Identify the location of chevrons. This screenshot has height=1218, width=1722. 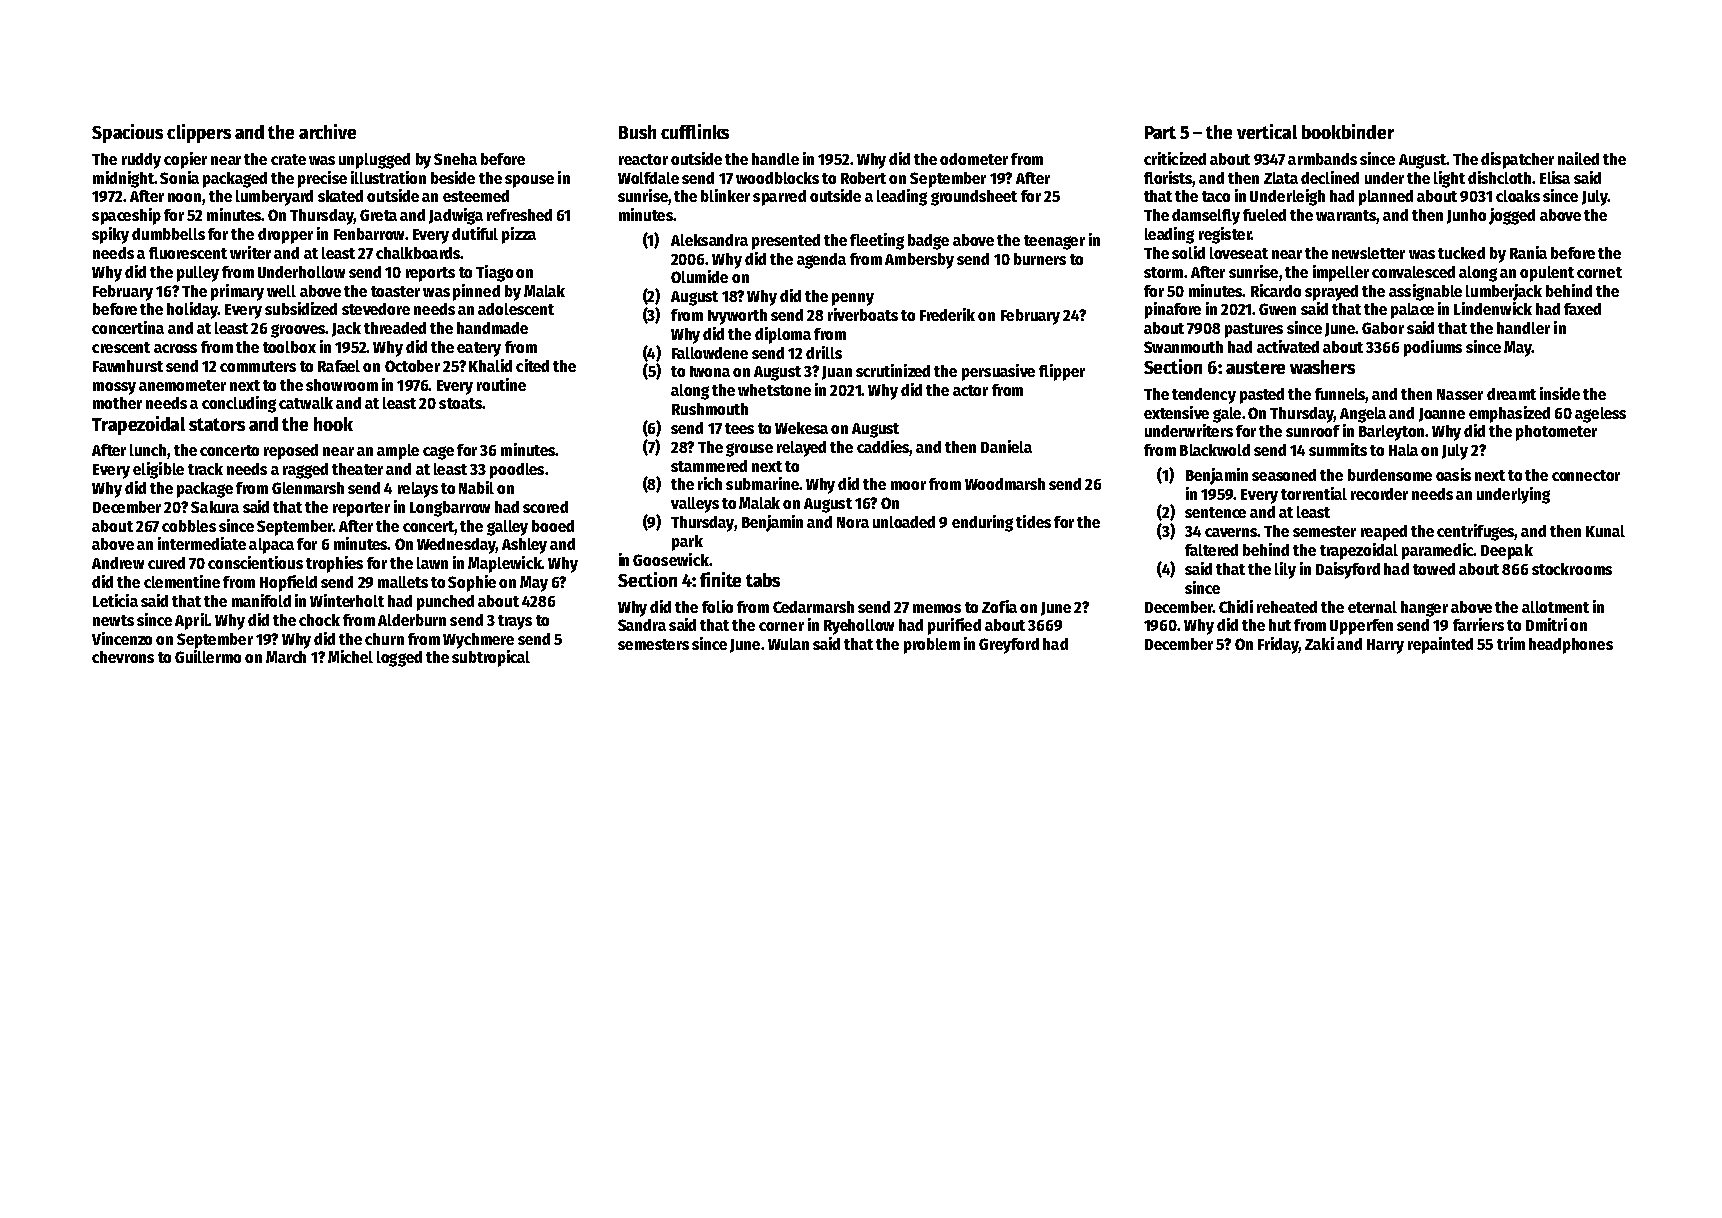
(123, 657).
